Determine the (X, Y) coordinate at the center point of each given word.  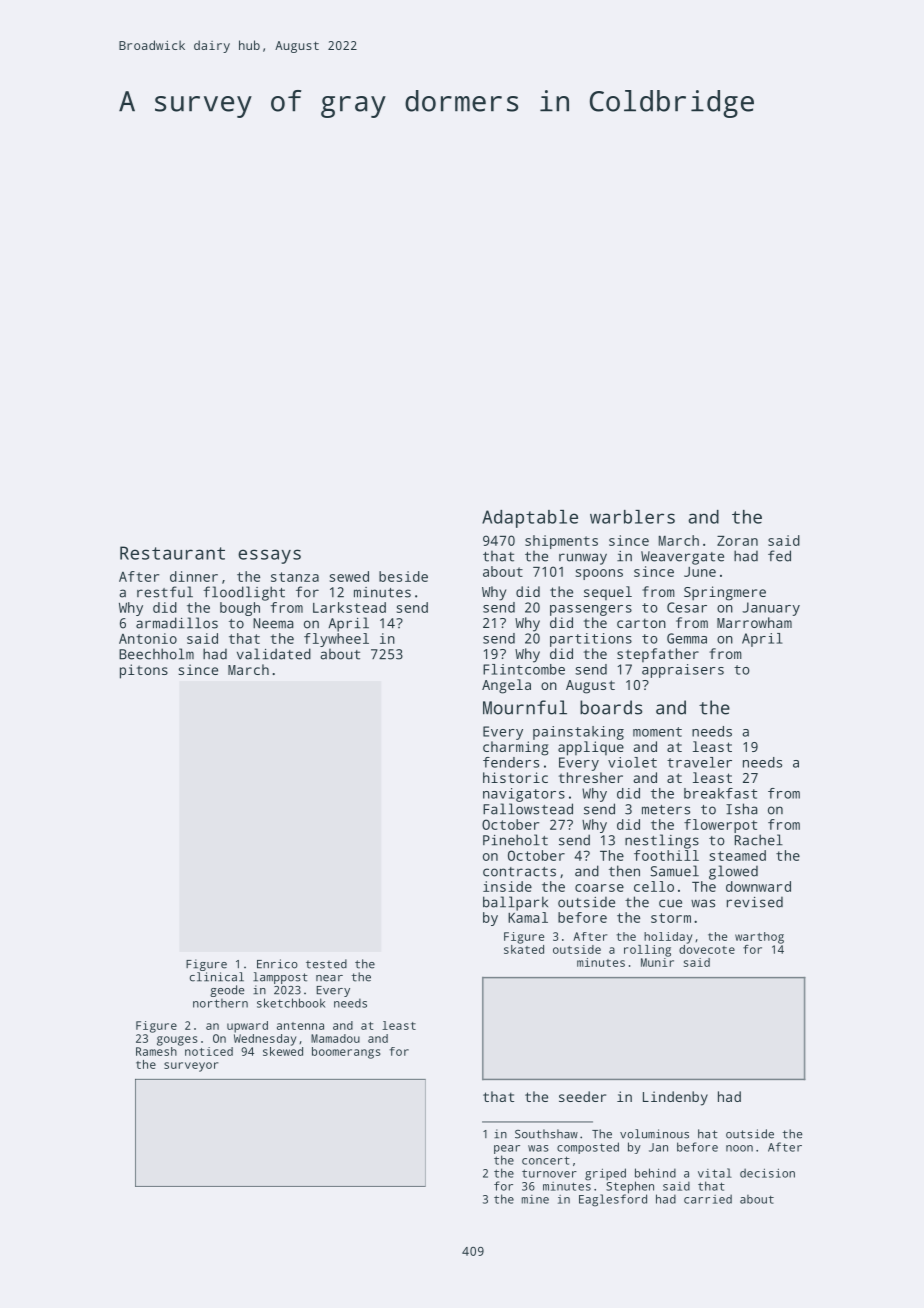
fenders (511, 762)
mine (535, 1199)
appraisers (683, 671)
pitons (144, 671)
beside (403, 576)
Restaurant (172, 553)
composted (588, 1148)
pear (507, 1149)
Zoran (737, 541)
